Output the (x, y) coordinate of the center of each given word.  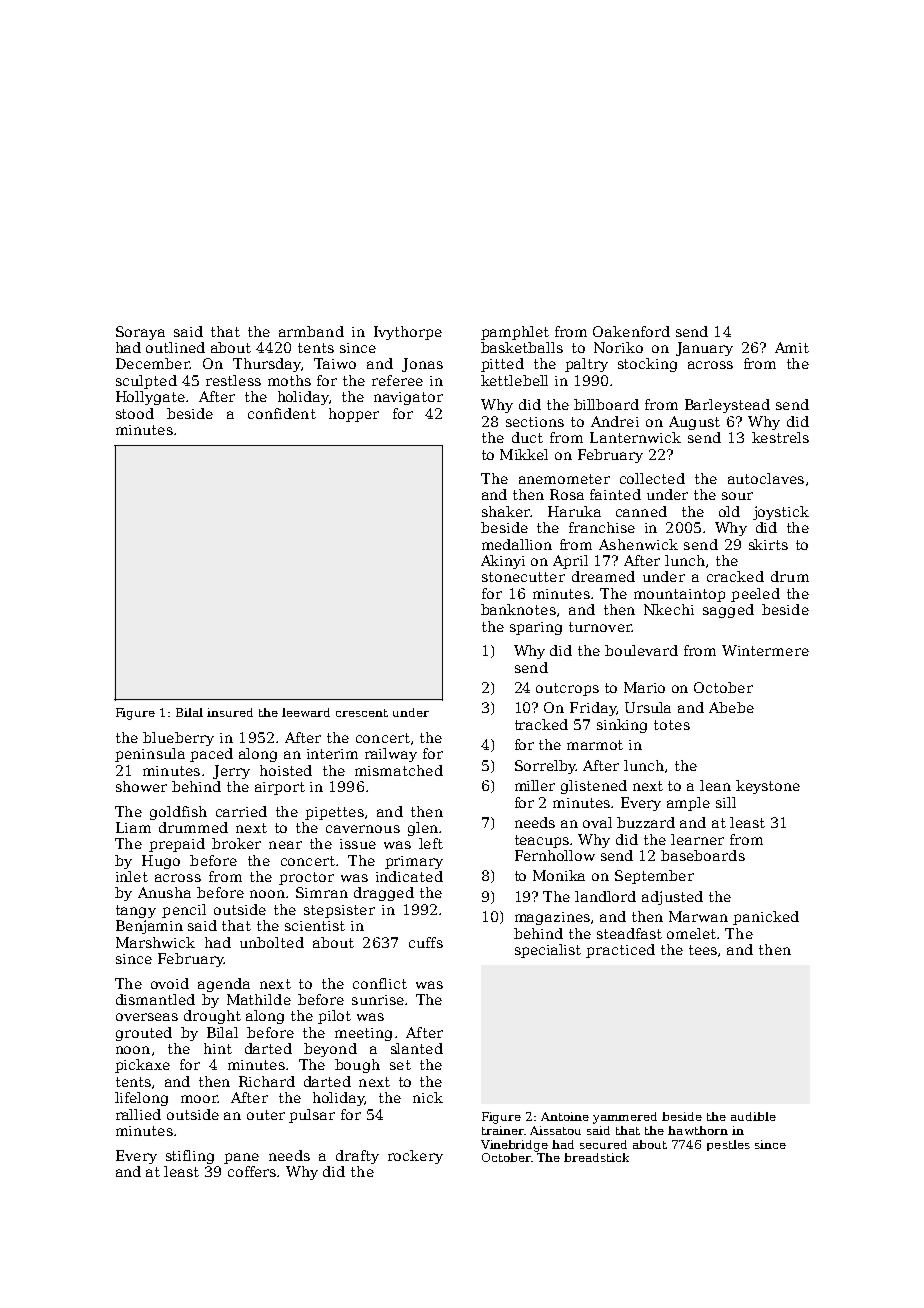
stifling (190, 1157)
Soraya (140, 333)
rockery (415, 1157)
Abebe (731, 707)
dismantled (155, 999)
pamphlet (515, 333)
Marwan (698, 916)
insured (230, 712)
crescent (362, 713)
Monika (559, 875)
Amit (792, 347)
